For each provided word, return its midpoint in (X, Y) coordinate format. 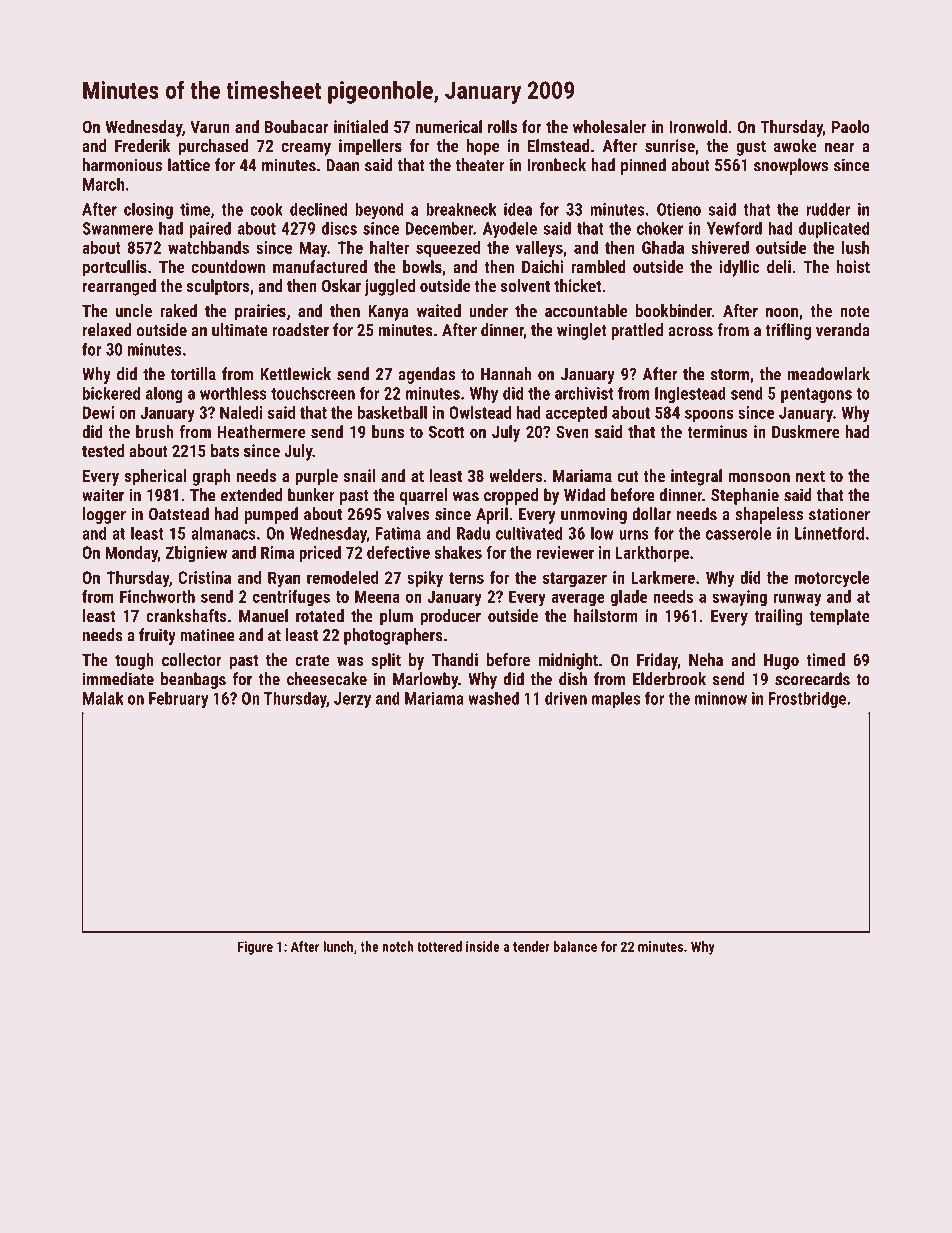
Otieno (679, 209)
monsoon (759, 477)
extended (251, 495)
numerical (449, 126)
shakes (458, 552)
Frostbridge (807, 699)
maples (616, 699)
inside (483, 946)
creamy (306, 149)
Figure (255, 948)
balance (575, 946)
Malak (103, 698)
